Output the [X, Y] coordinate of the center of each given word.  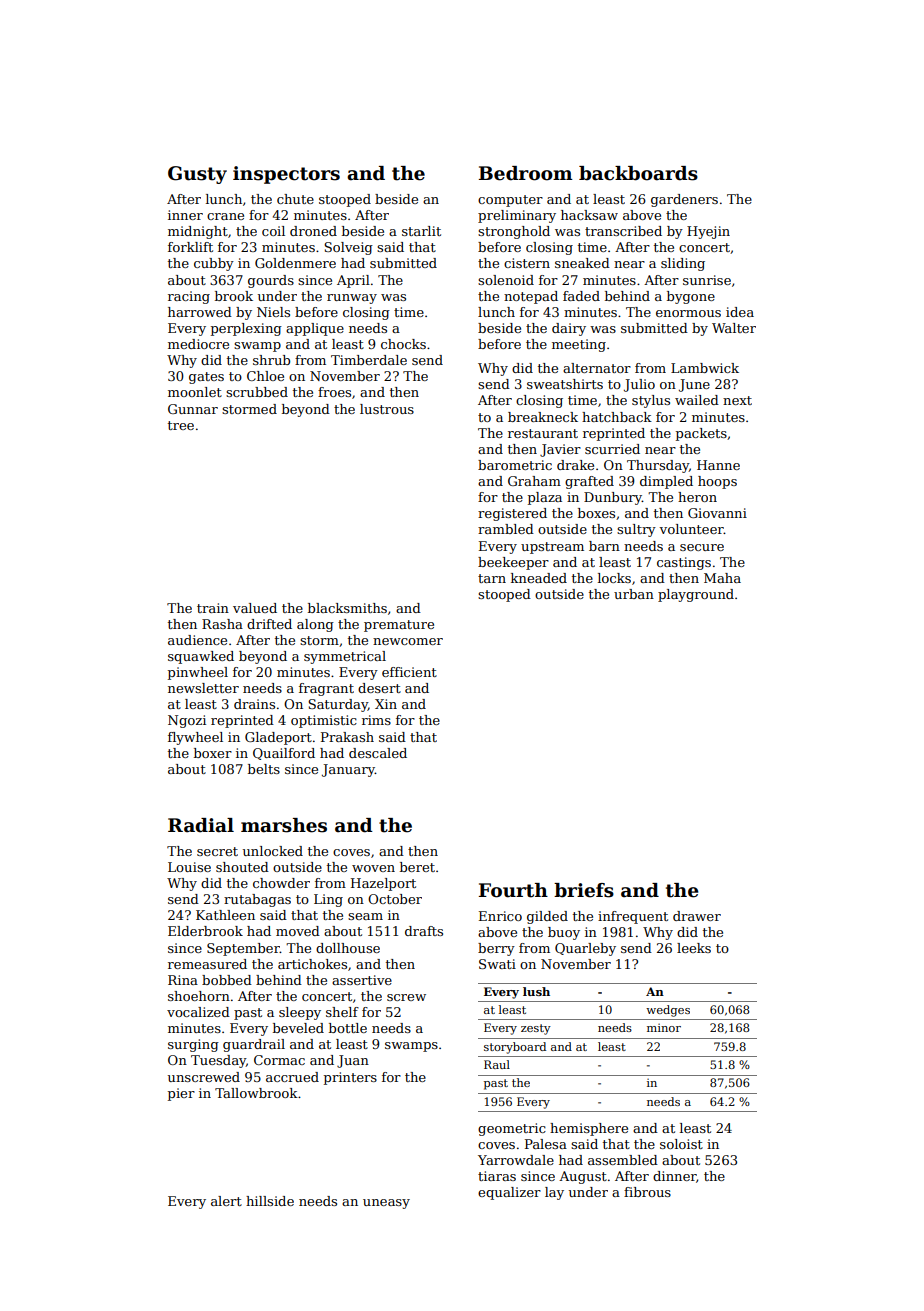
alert [226, 1201]
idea [740, 312]
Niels [273, 312]
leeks [694, 948]
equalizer [509, 1193]
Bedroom [525, 173]
